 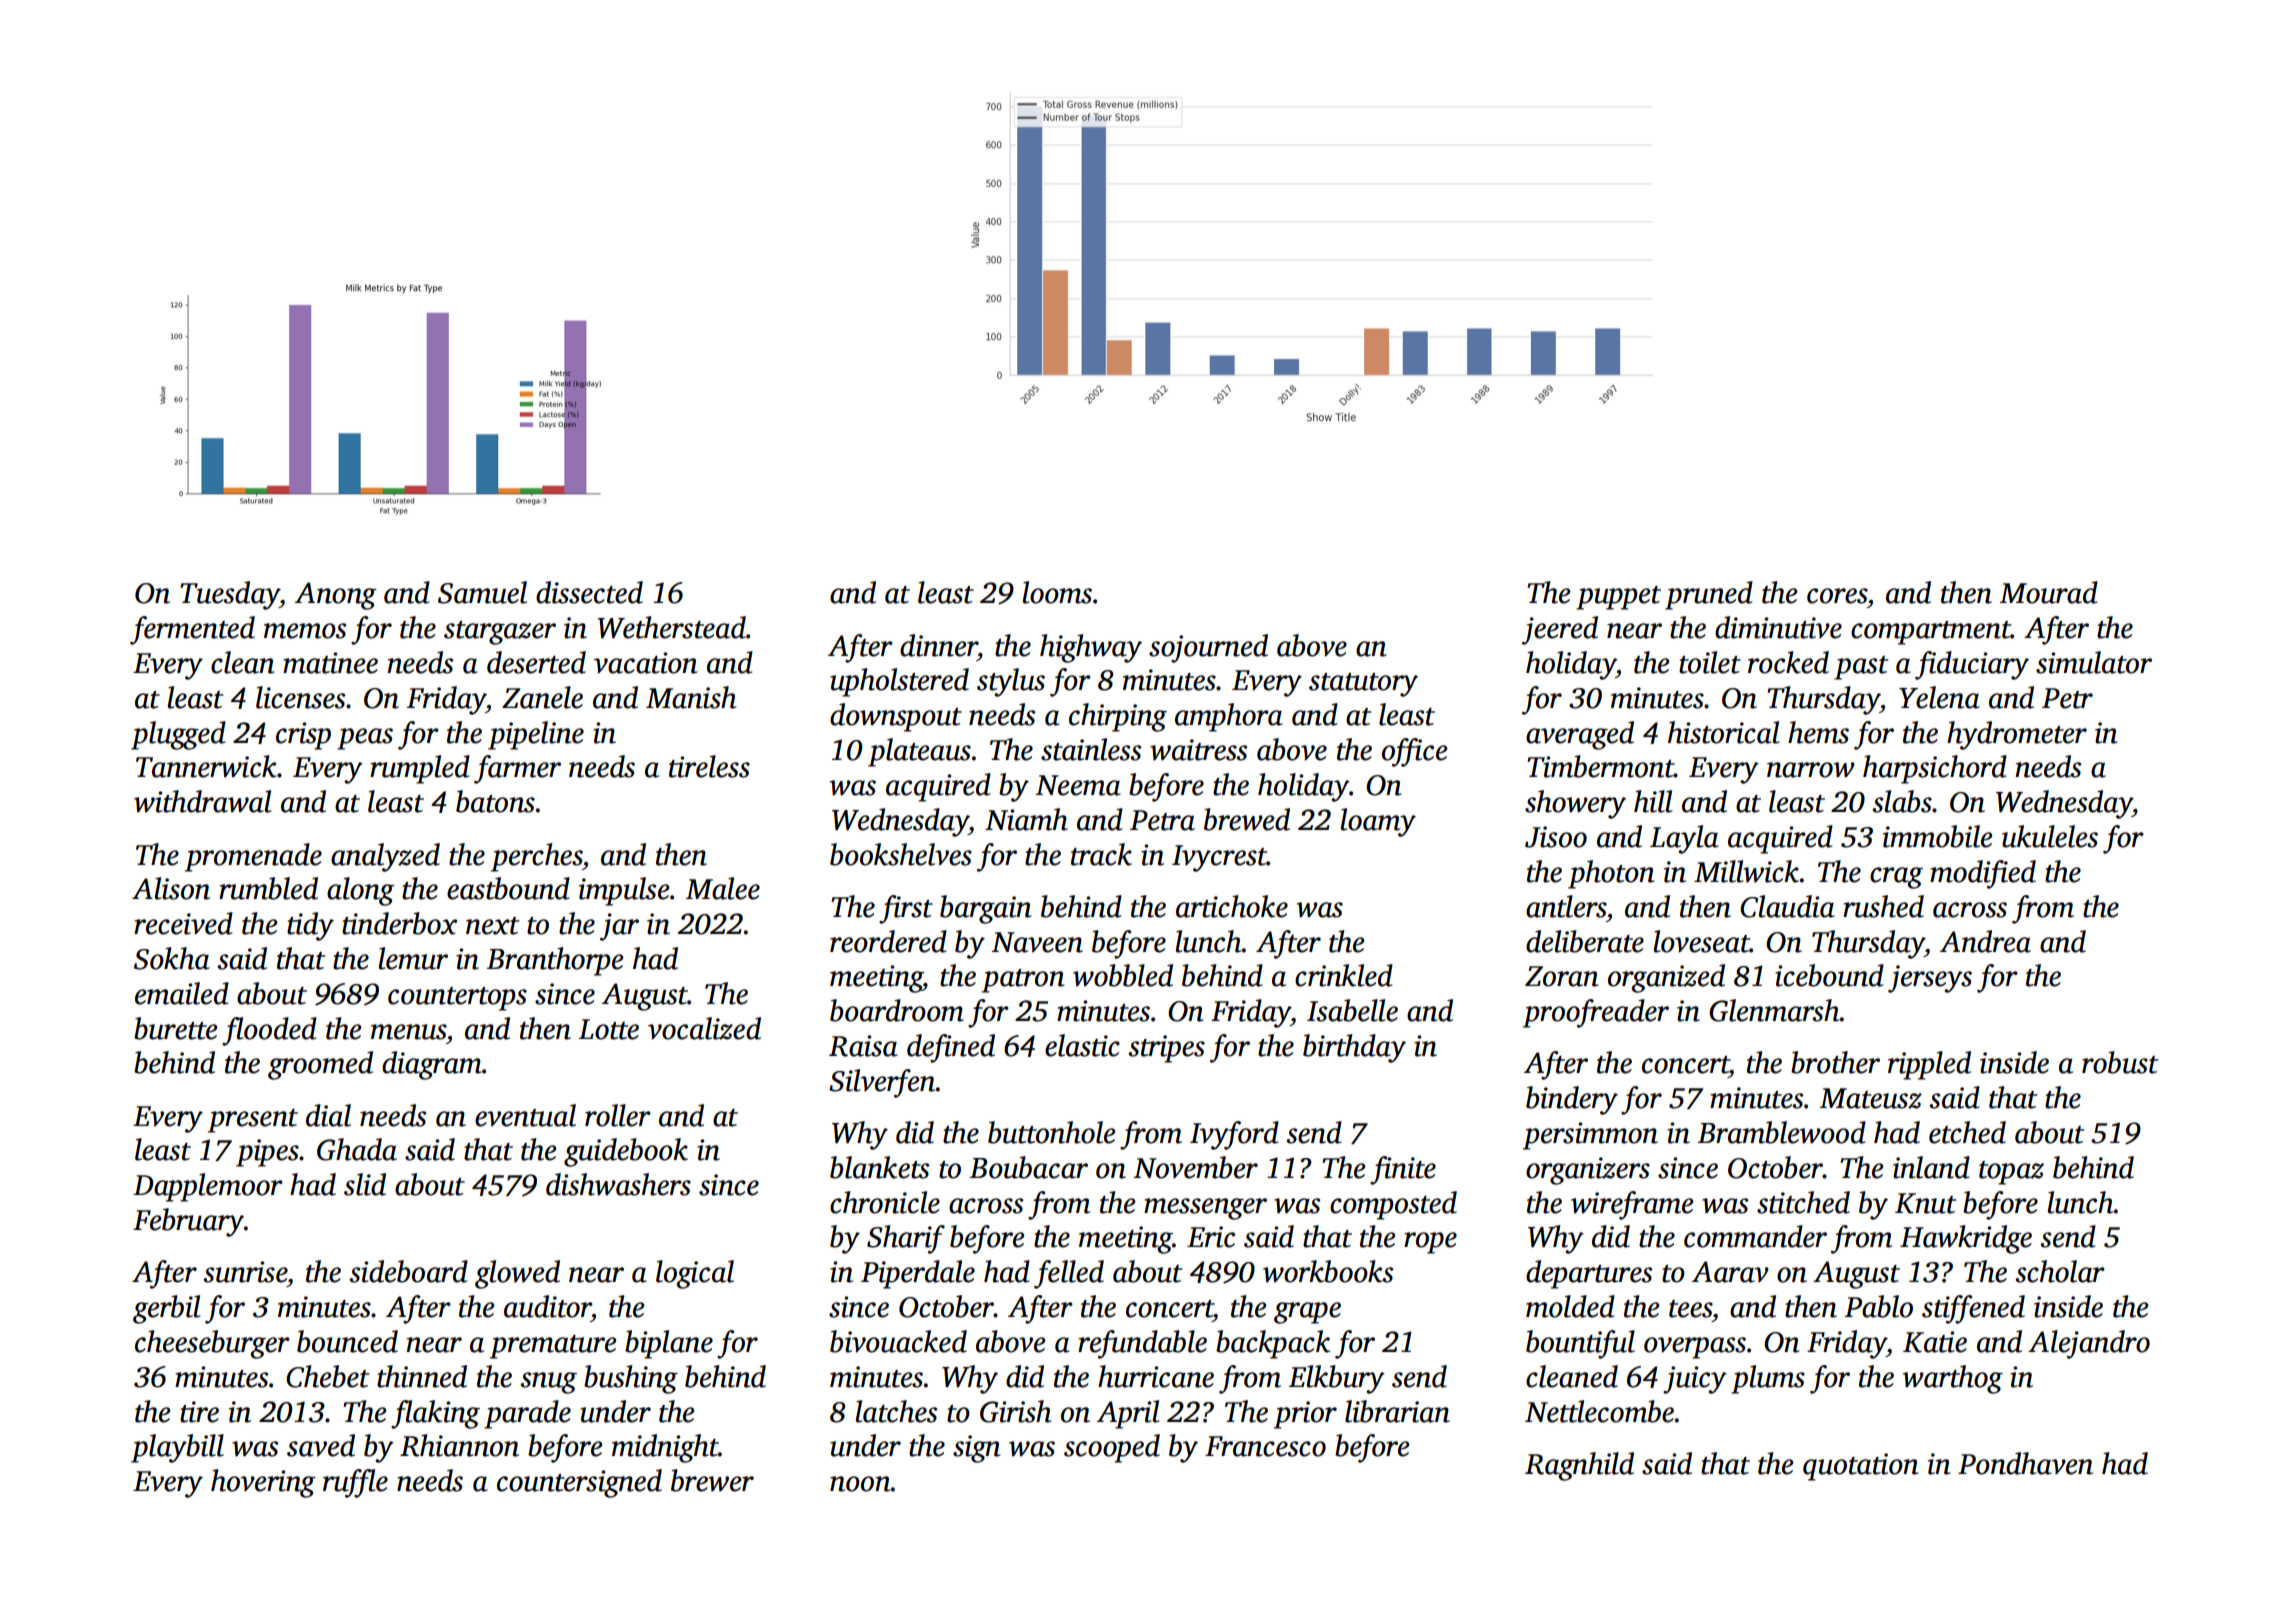 I want to click on Wetherstead, so click(x=671, y=627).
